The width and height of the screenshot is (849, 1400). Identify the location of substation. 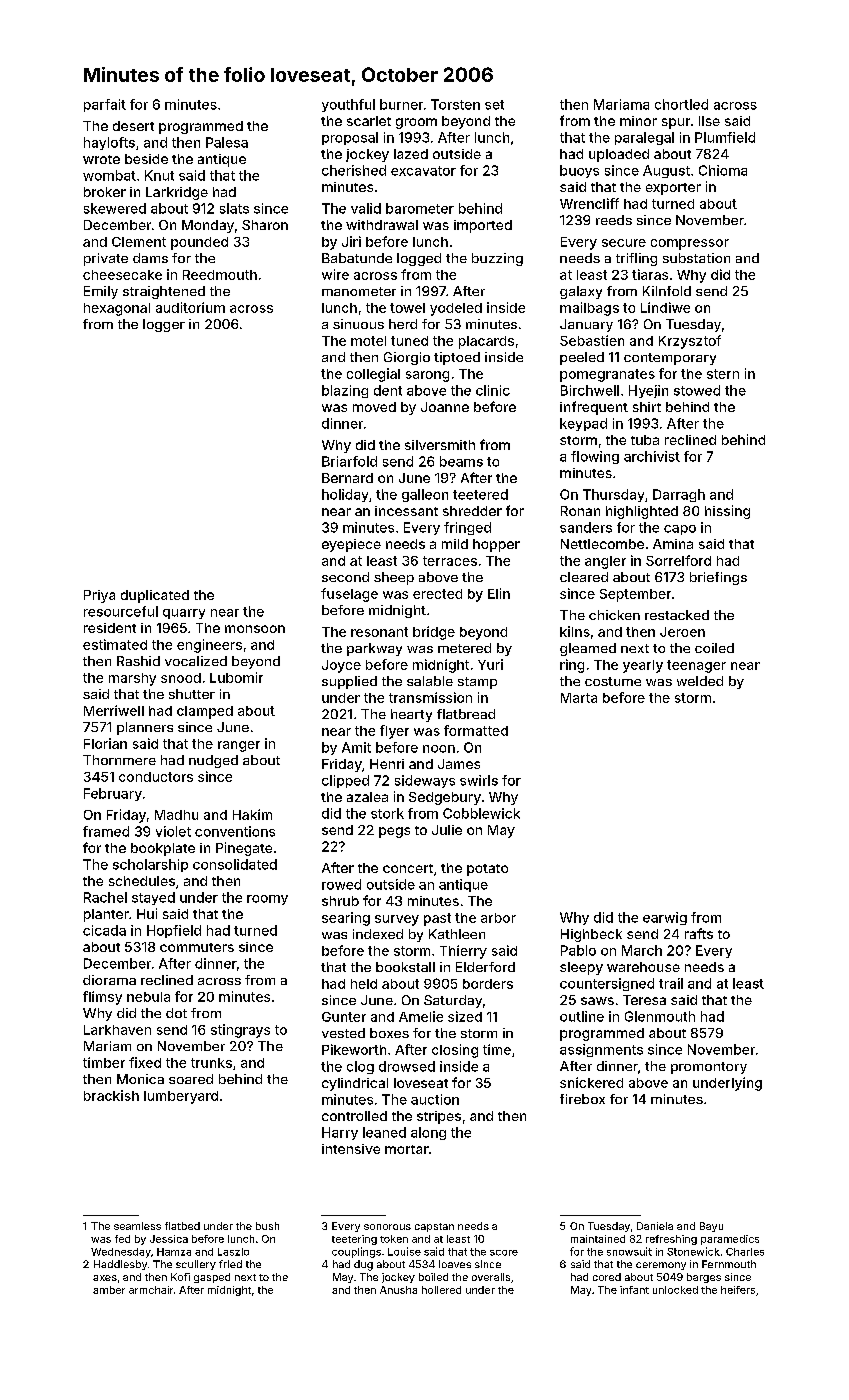
(696, 258).
